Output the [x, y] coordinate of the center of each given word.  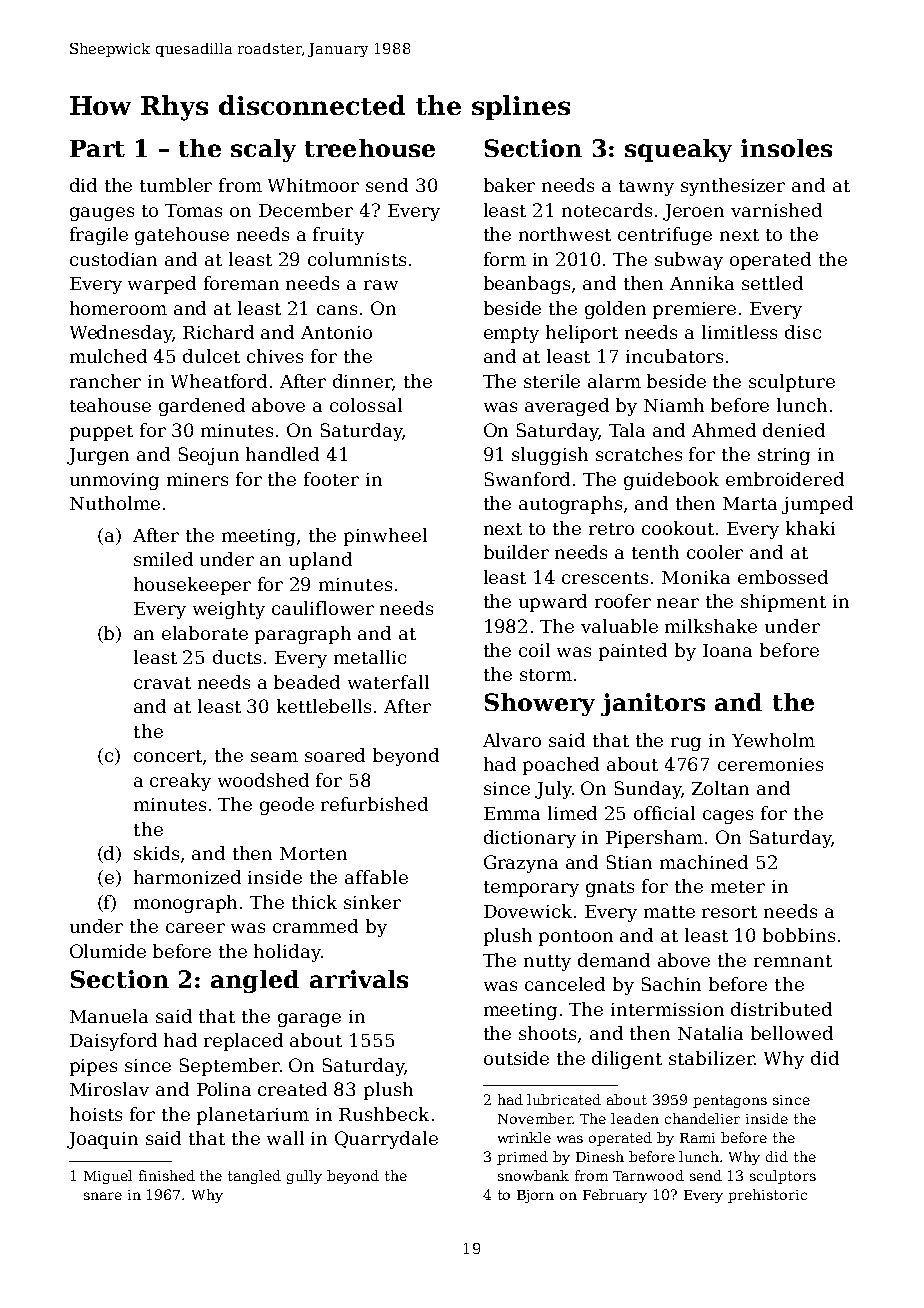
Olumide [108, 951]
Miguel [108, 1177]
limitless [739, 332]
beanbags [527, 285]
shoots [547, 1033]
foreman [241, 283]
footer [331, 479]
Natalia [710, 1033]
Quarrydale [386, 1140]
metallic [370, 657]
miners [197, 479]
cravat [162, 683]
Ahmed [724, 430]
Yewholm [773, 740]
